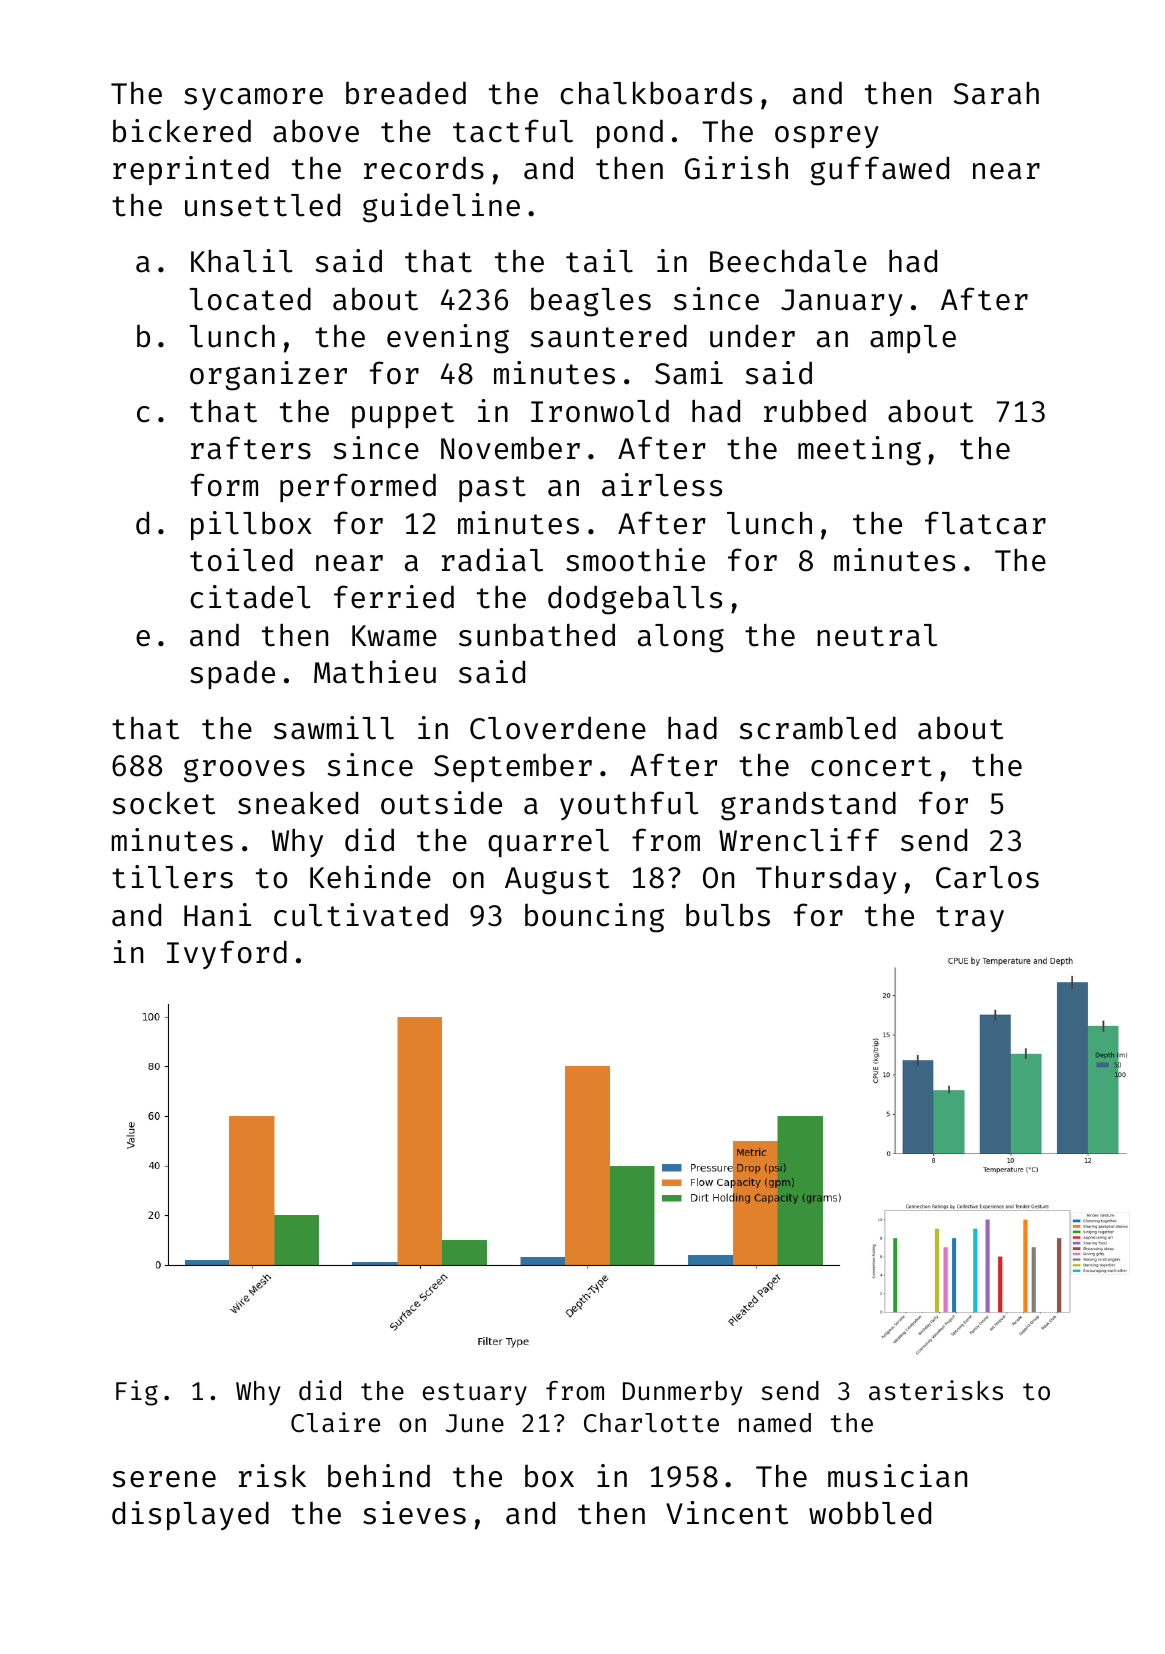 The height and width of the image is (1654, 1165). I want to click on bulbs, so click(728, 915).
